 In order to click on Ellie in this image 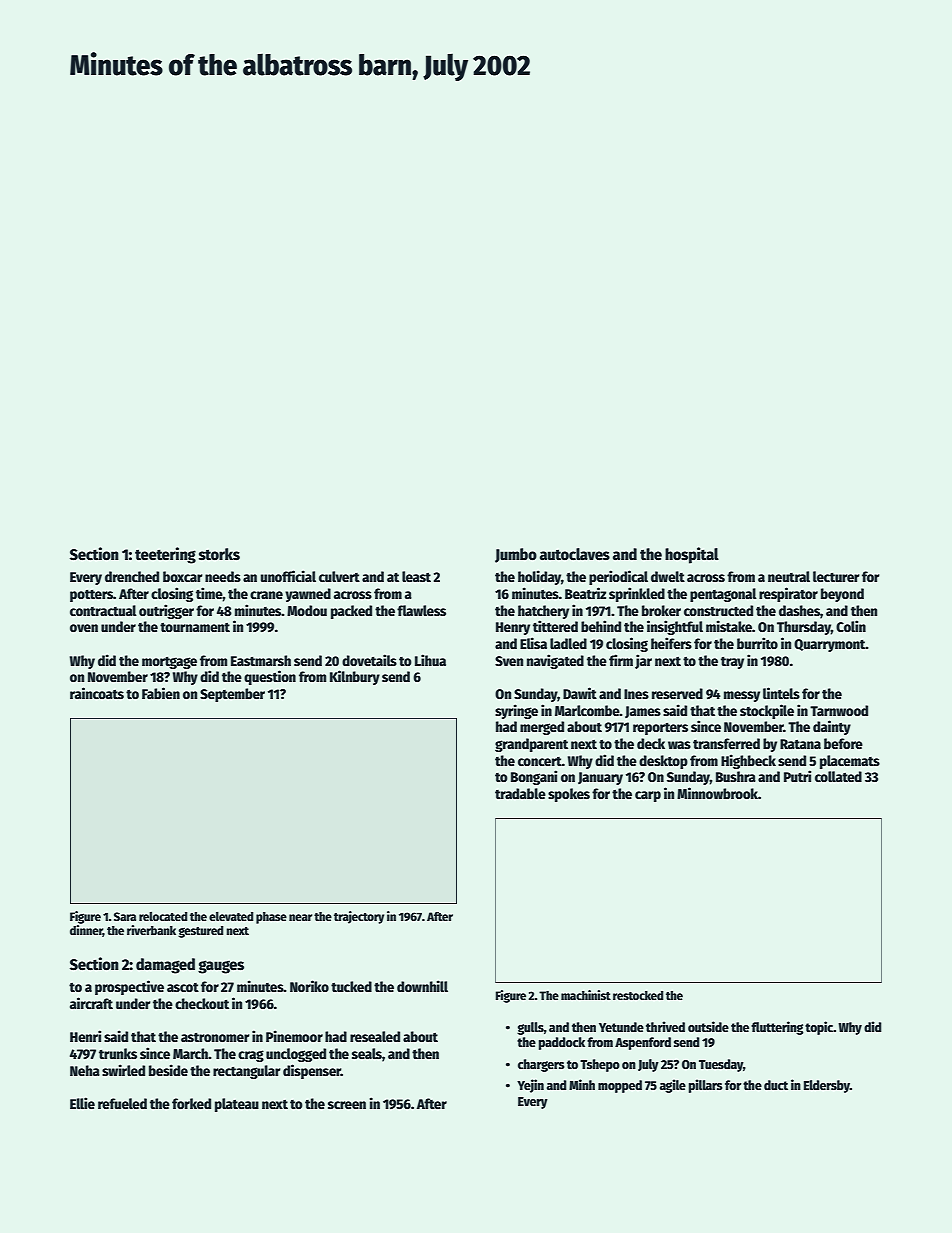, I will do `click(82, 1103)`.
